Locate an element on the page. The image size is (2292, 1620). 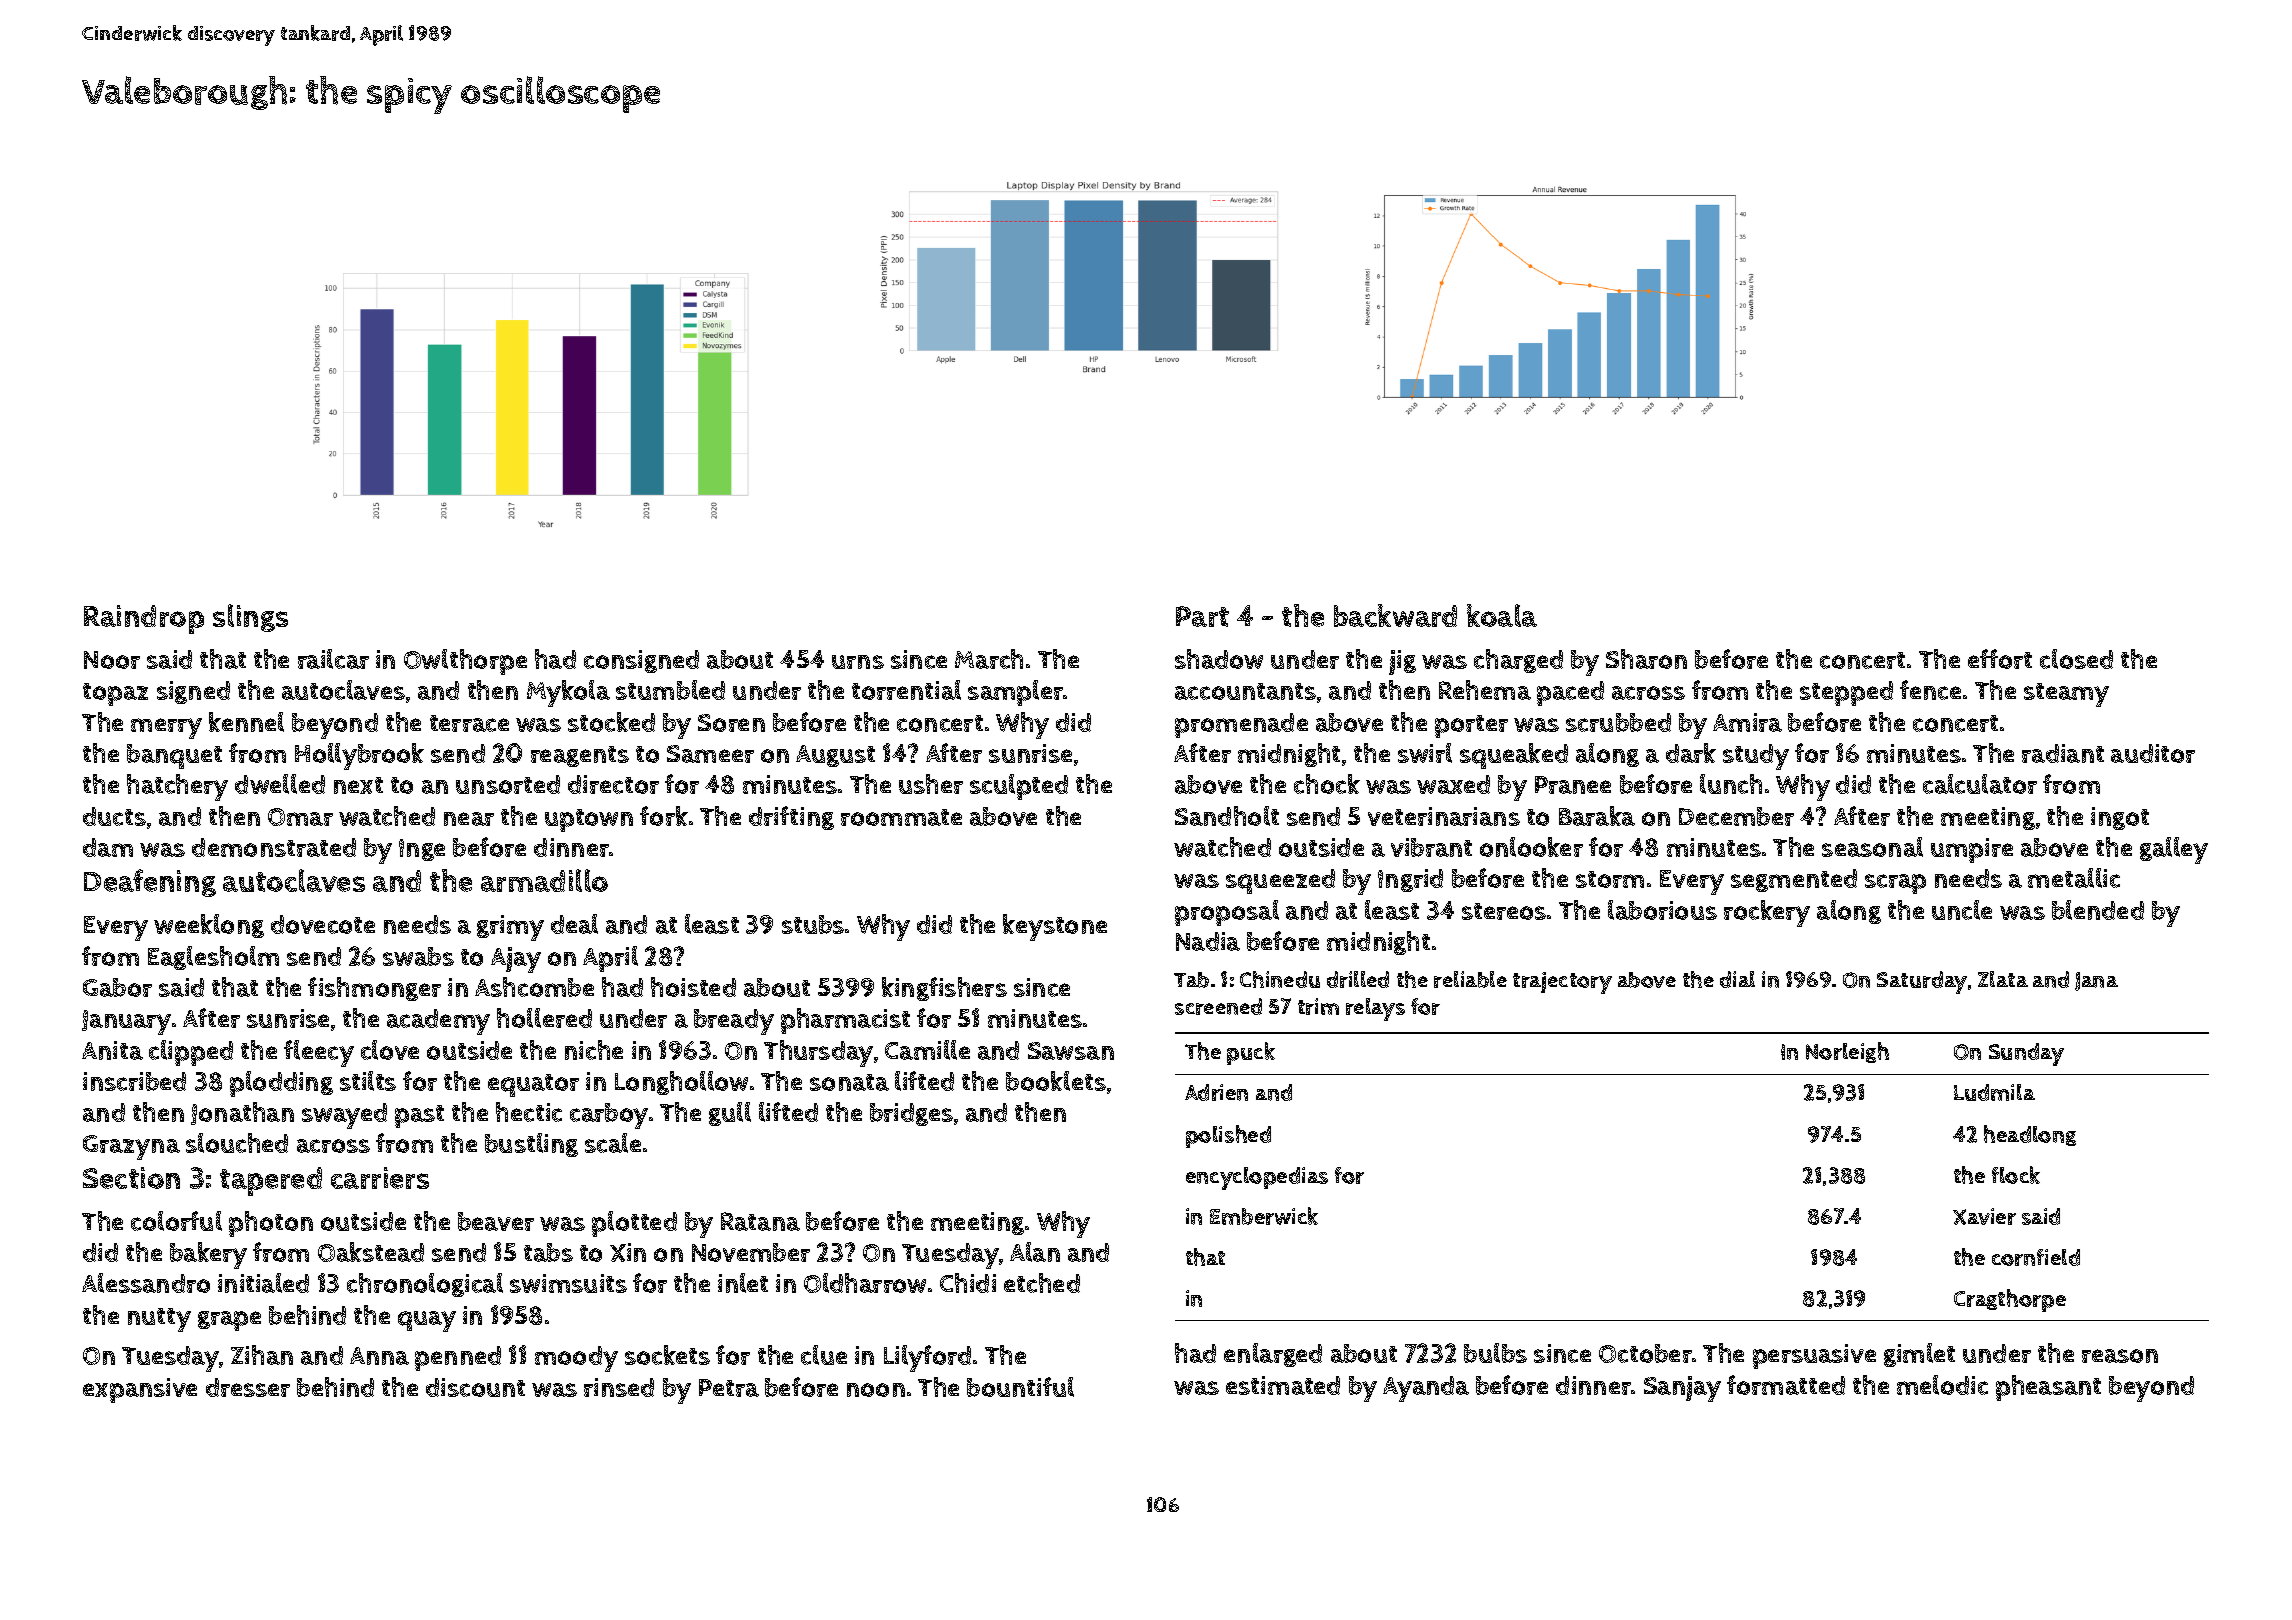
Jonathan is located at coordinates (242, 1113).
